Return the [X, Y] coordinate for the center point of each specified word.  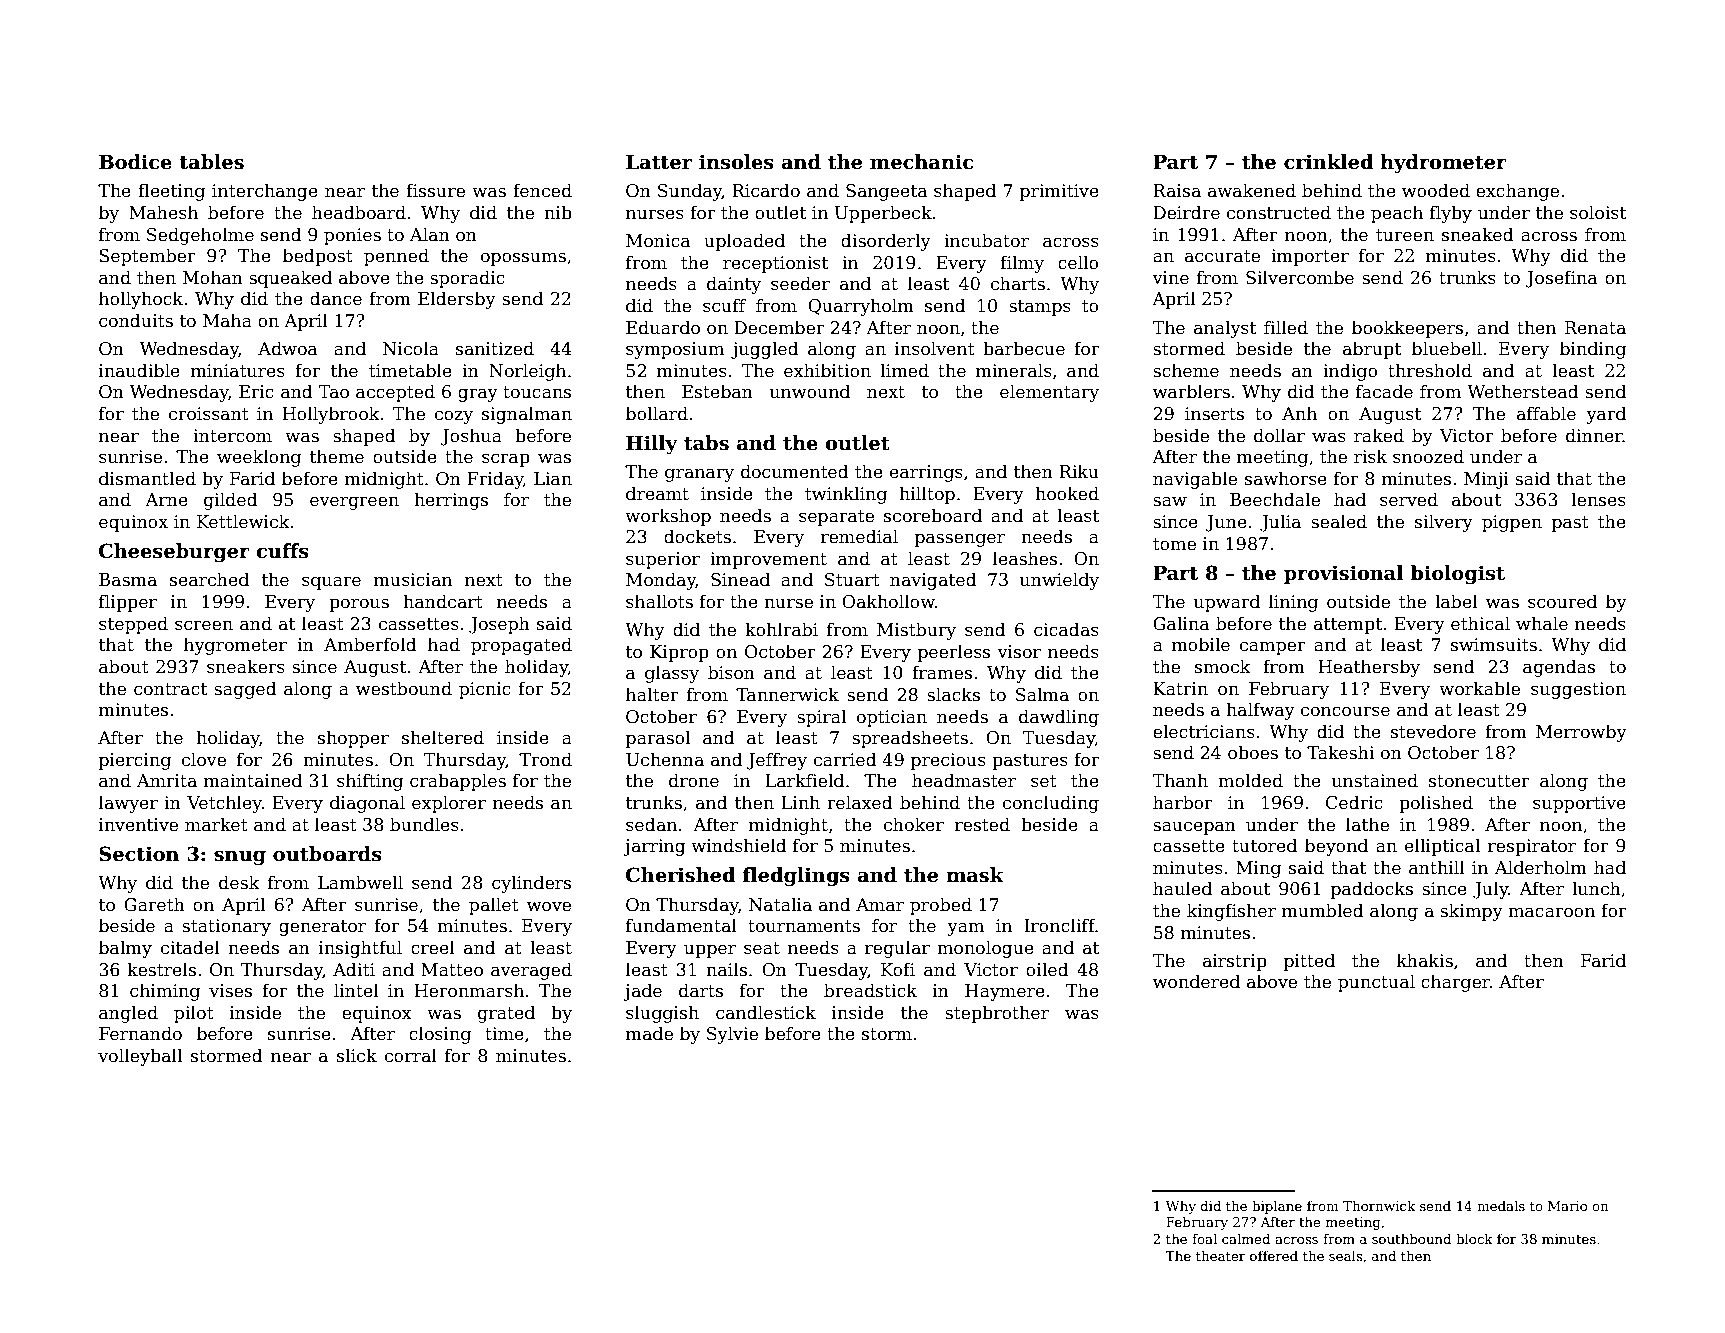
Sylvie [732, 1035]
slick [357, 1055]
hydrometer [1443, 163]
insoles [736, 162]
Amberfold [370, 644]
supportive [1579, 804]
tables [211, 162]
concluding [1051, 804]
